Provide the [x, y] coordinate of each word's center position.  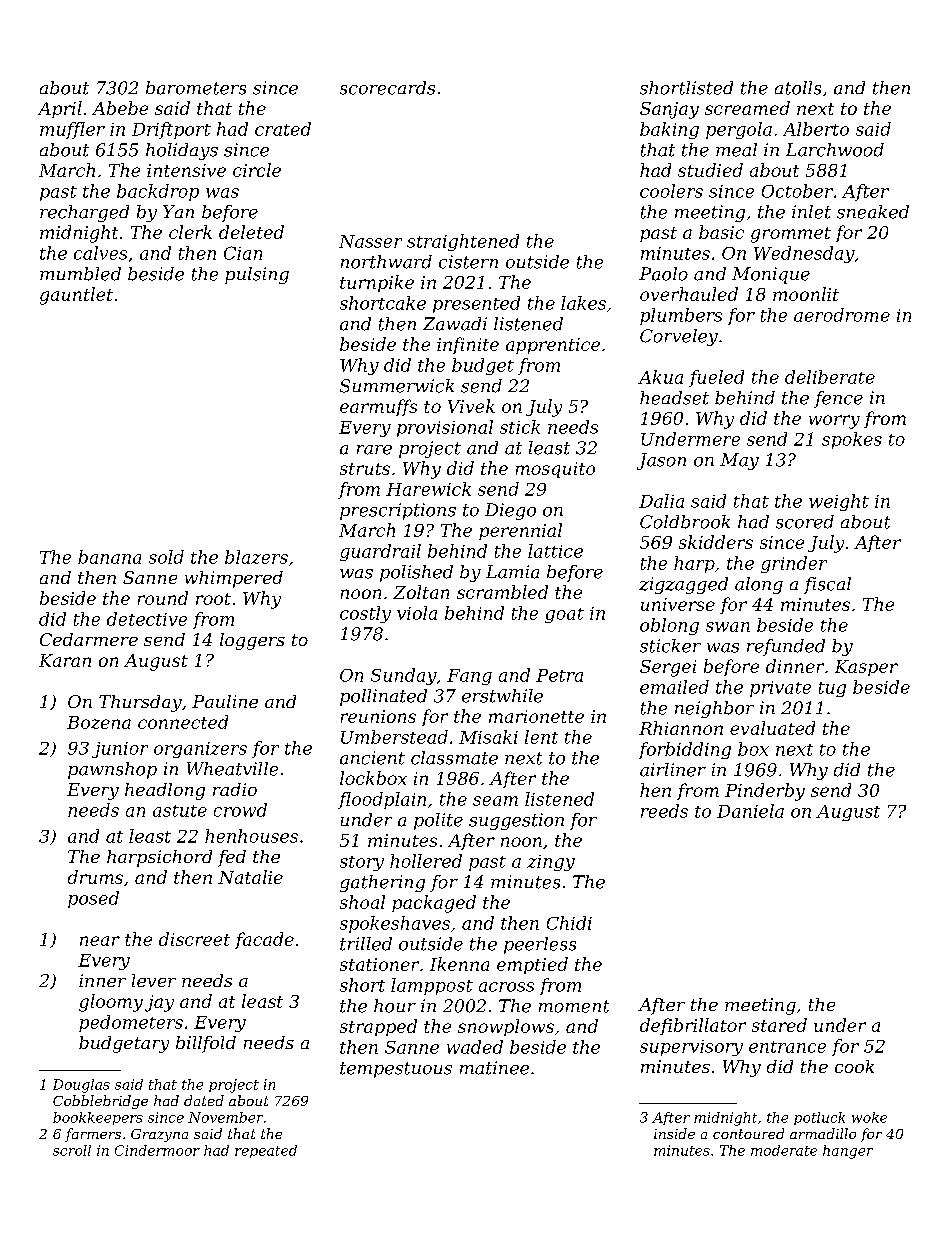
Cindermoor [157, 1150]
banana [109, 557]
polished [416, 573]
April [60, 109]
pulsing [257, 275]
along [759, 585]
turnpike [377, 283]
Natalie [250, 877]
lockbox [373, 778]
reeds [664, 811]
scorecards [387, 88]
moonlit [806, 294]
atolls [798, 88]
